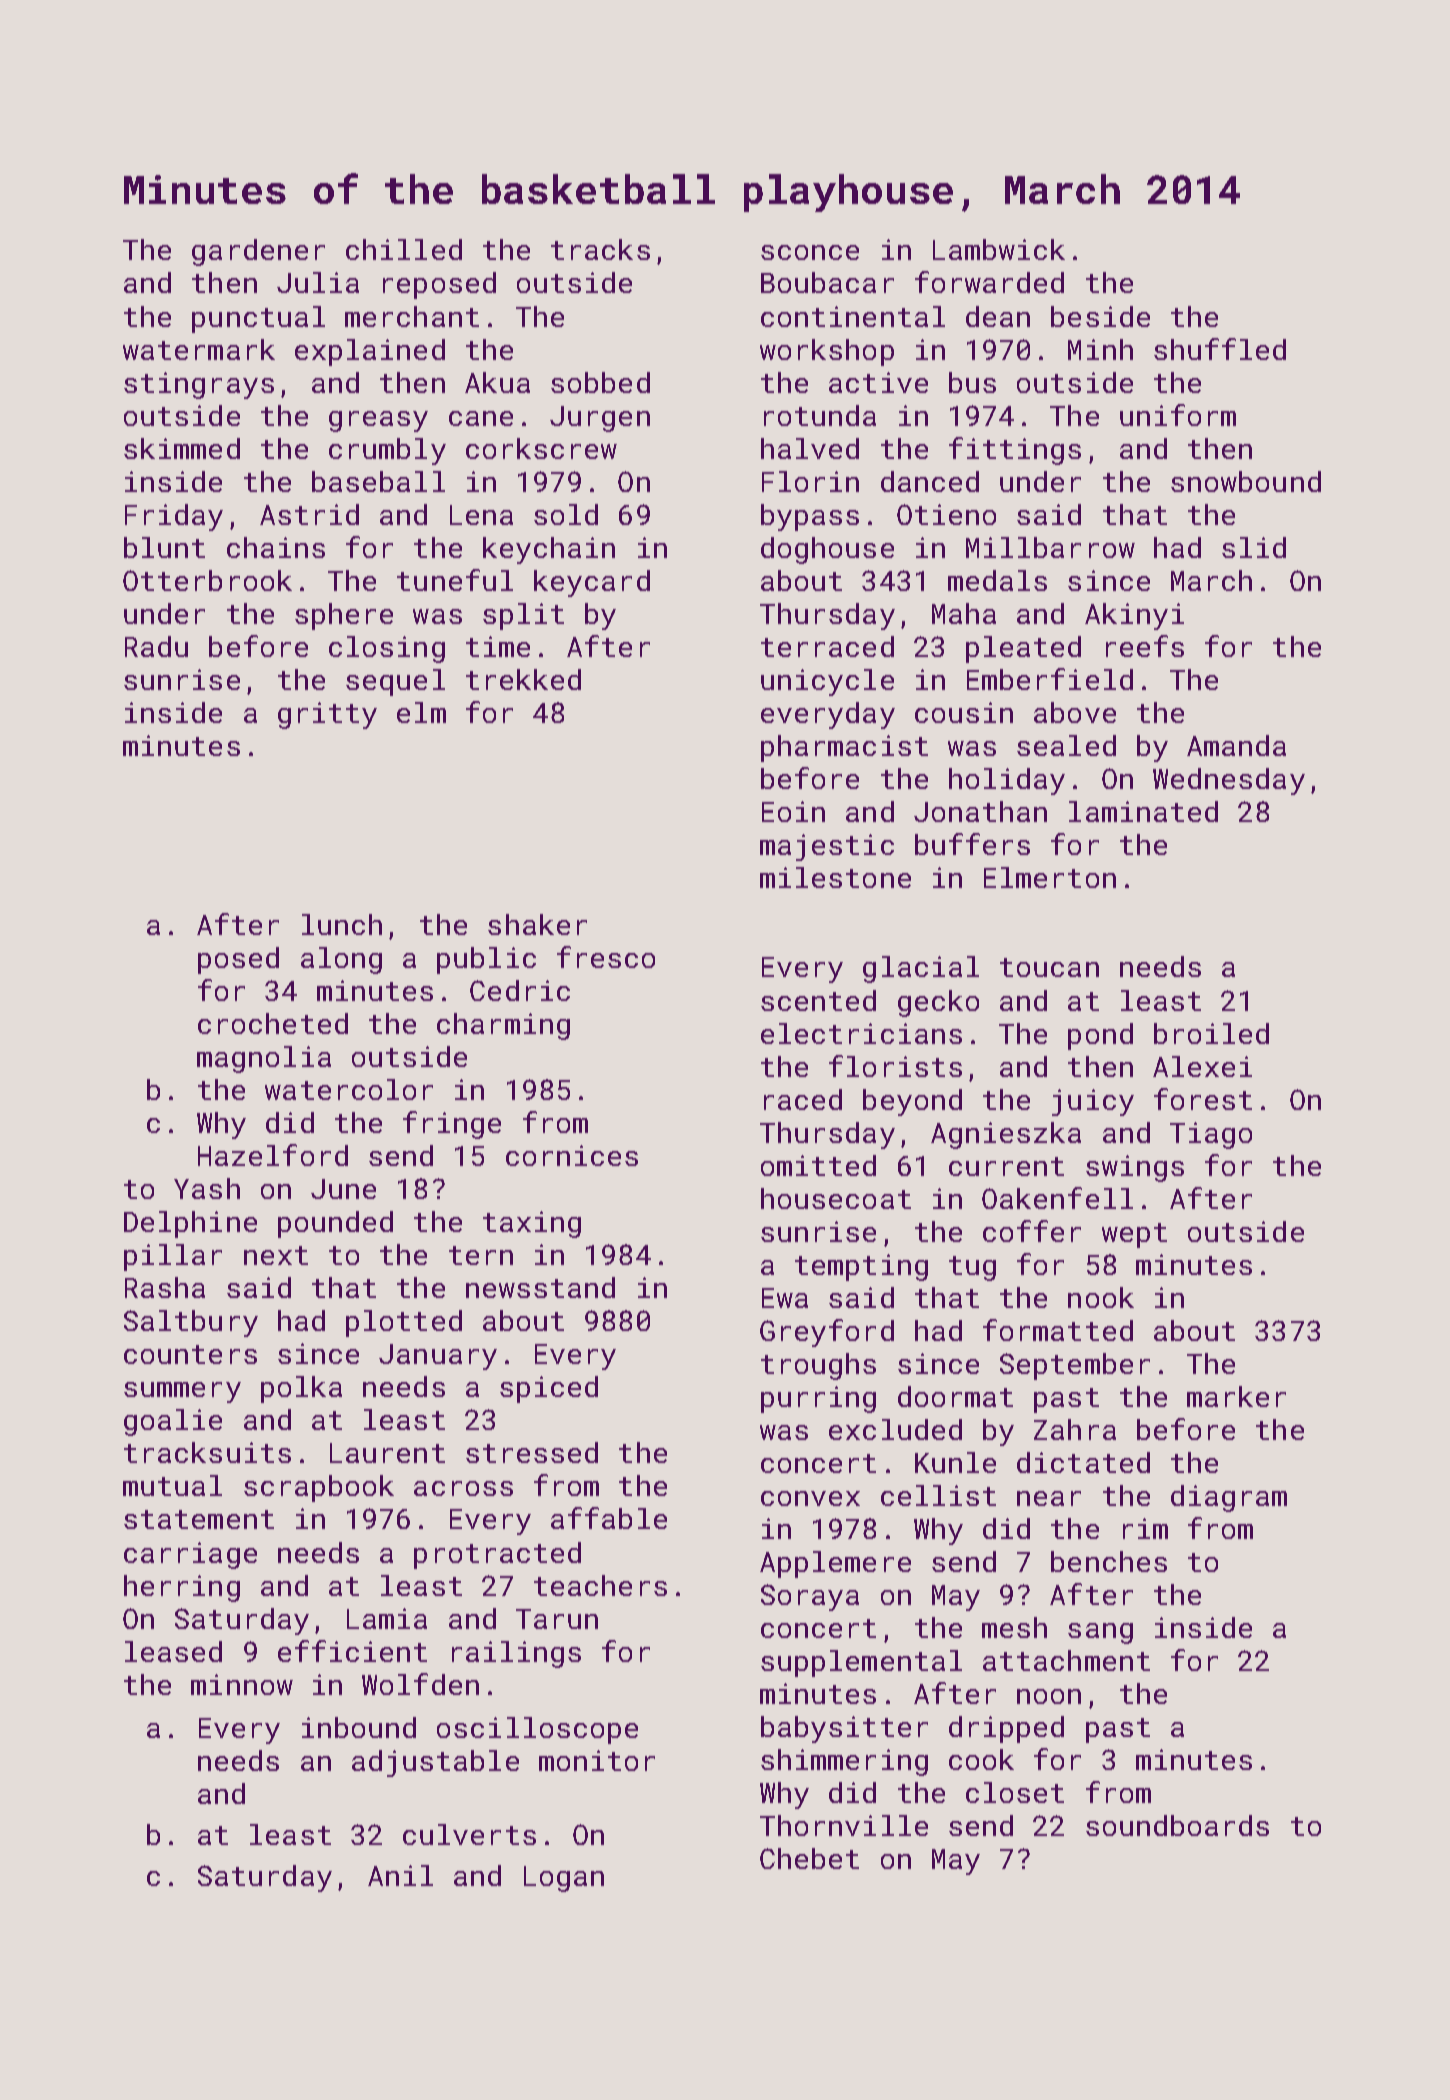  What do you see at coordinates (1100, 316) in the screenshot?
I see `beside` at bounding box center [1100, 316].
